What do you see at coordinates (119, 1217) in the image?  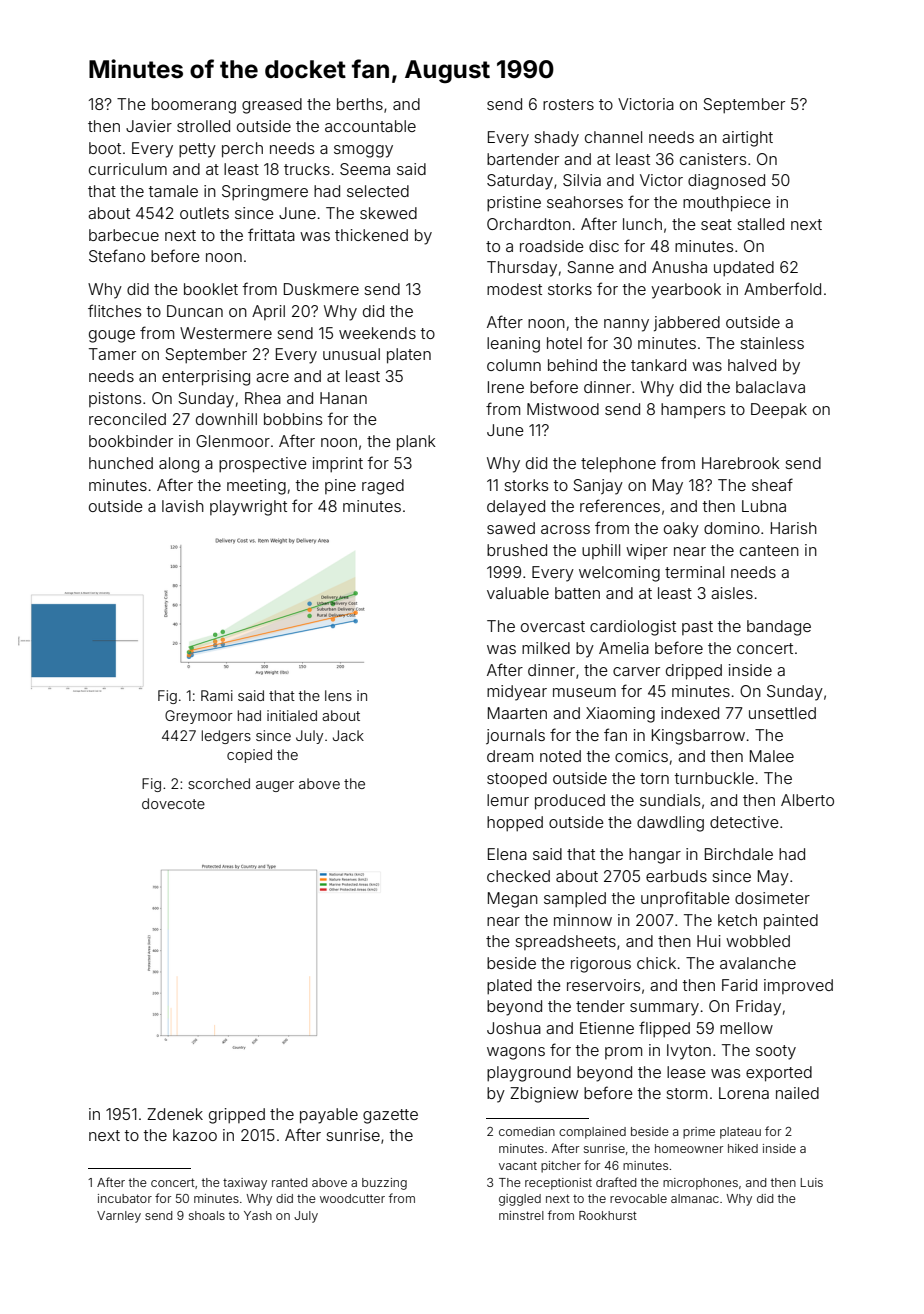 I see `Varnley` at bounding box center [119, 1217].
